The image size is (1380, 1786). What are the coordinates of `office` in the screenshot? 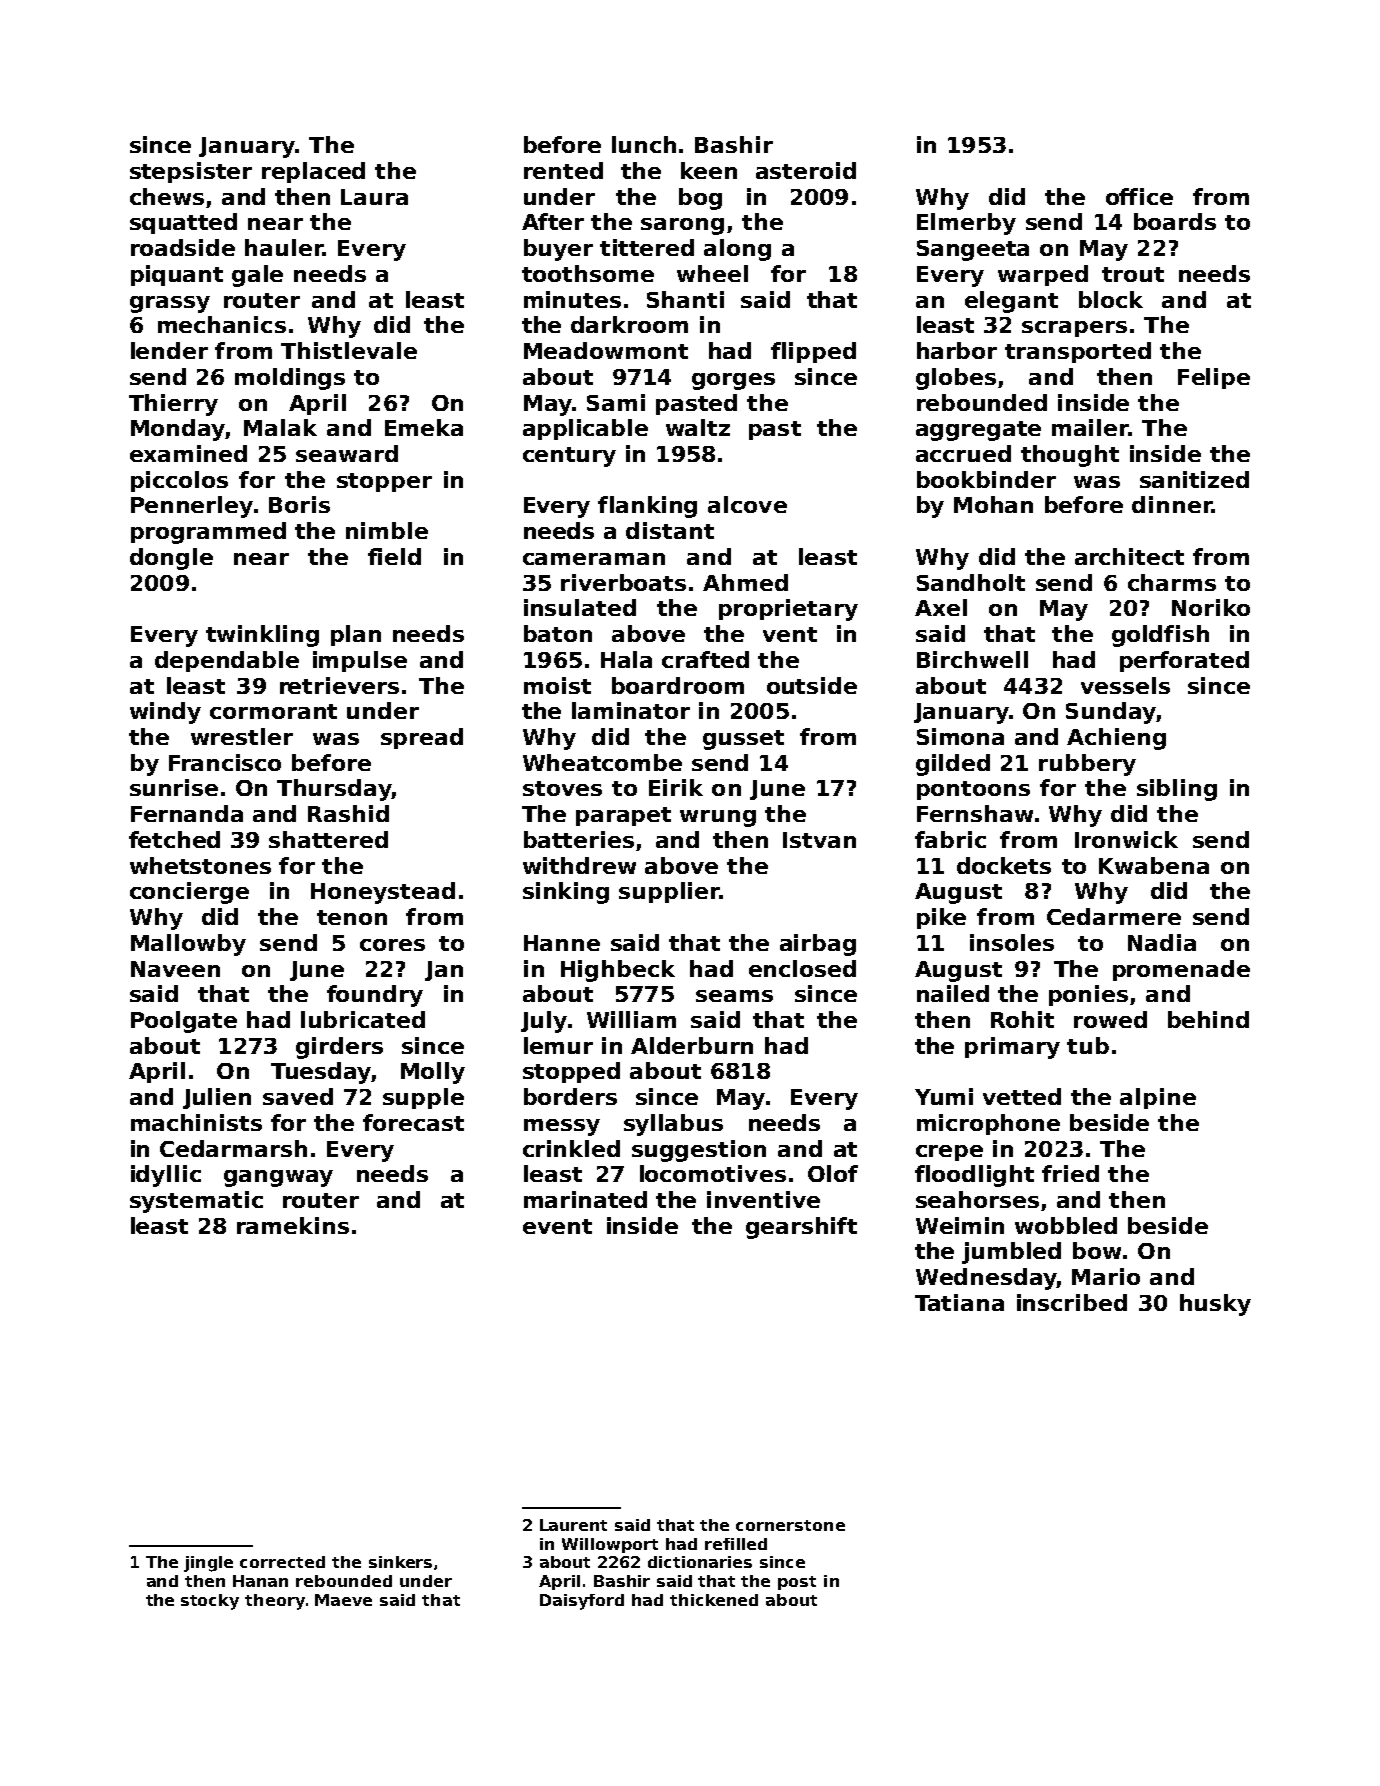 It's located at (1139, 196).
